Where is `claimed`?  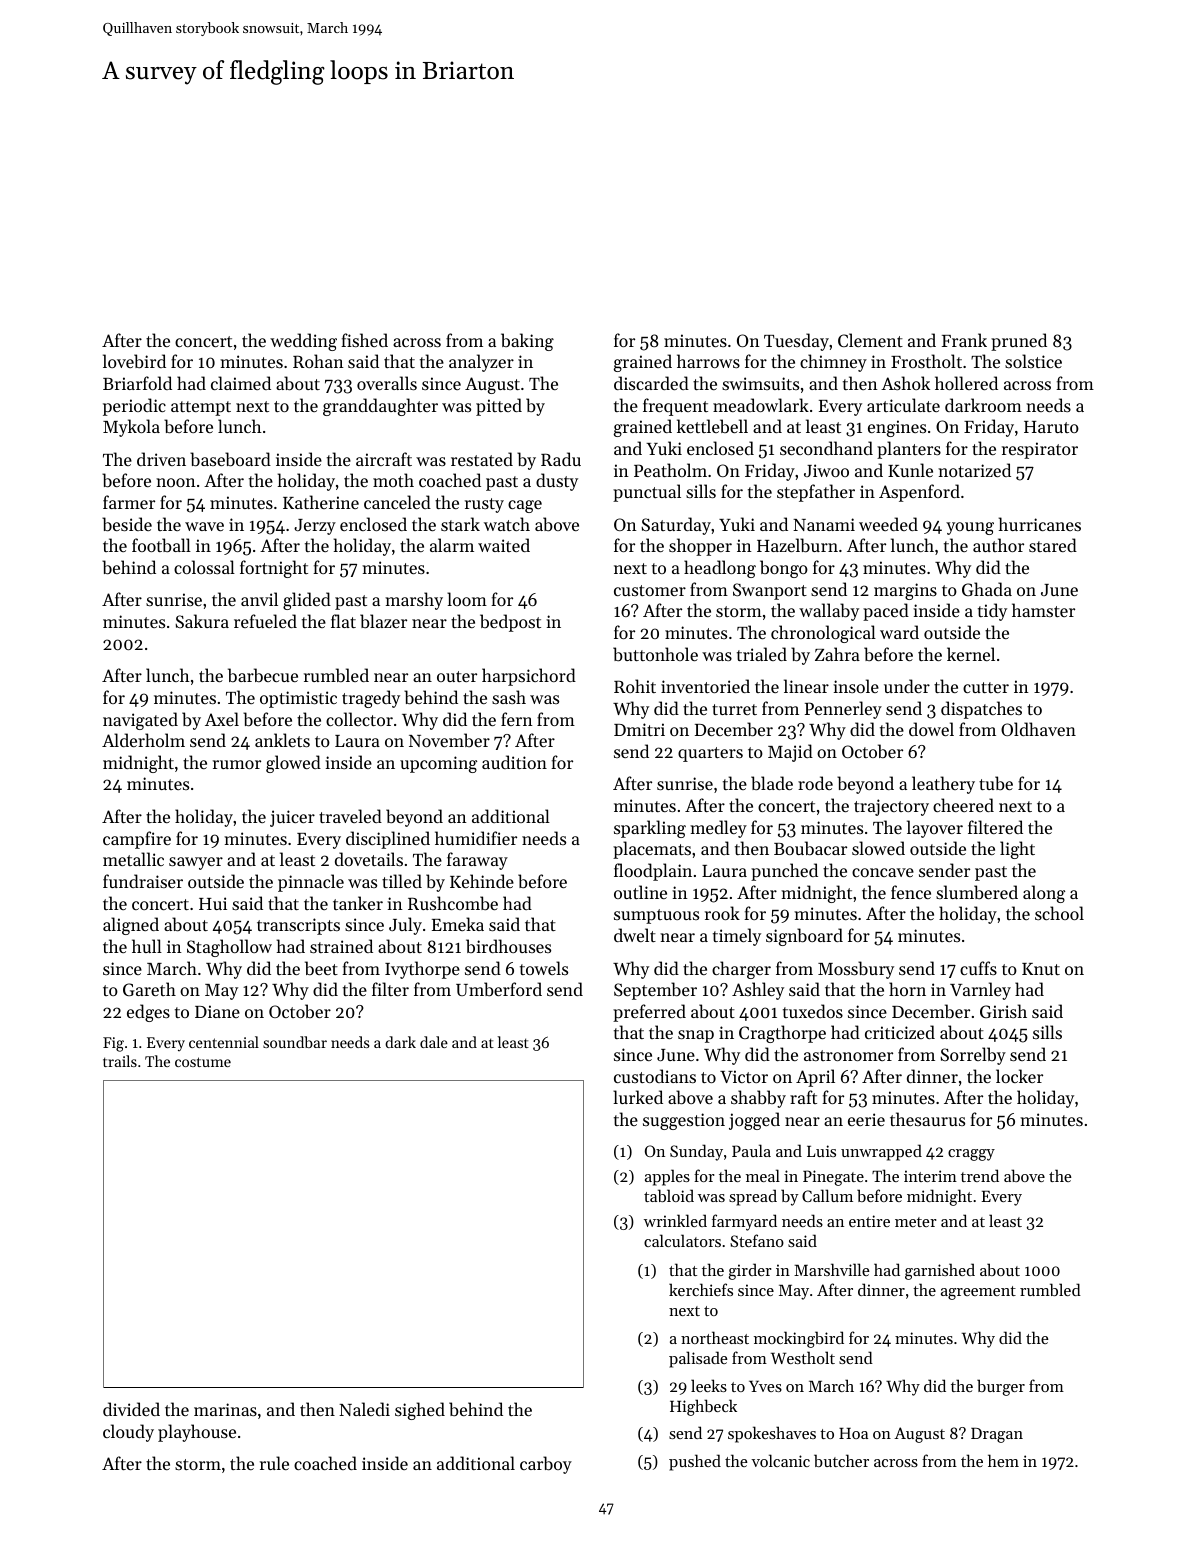
claimed is located at coordinates (241, 383).
